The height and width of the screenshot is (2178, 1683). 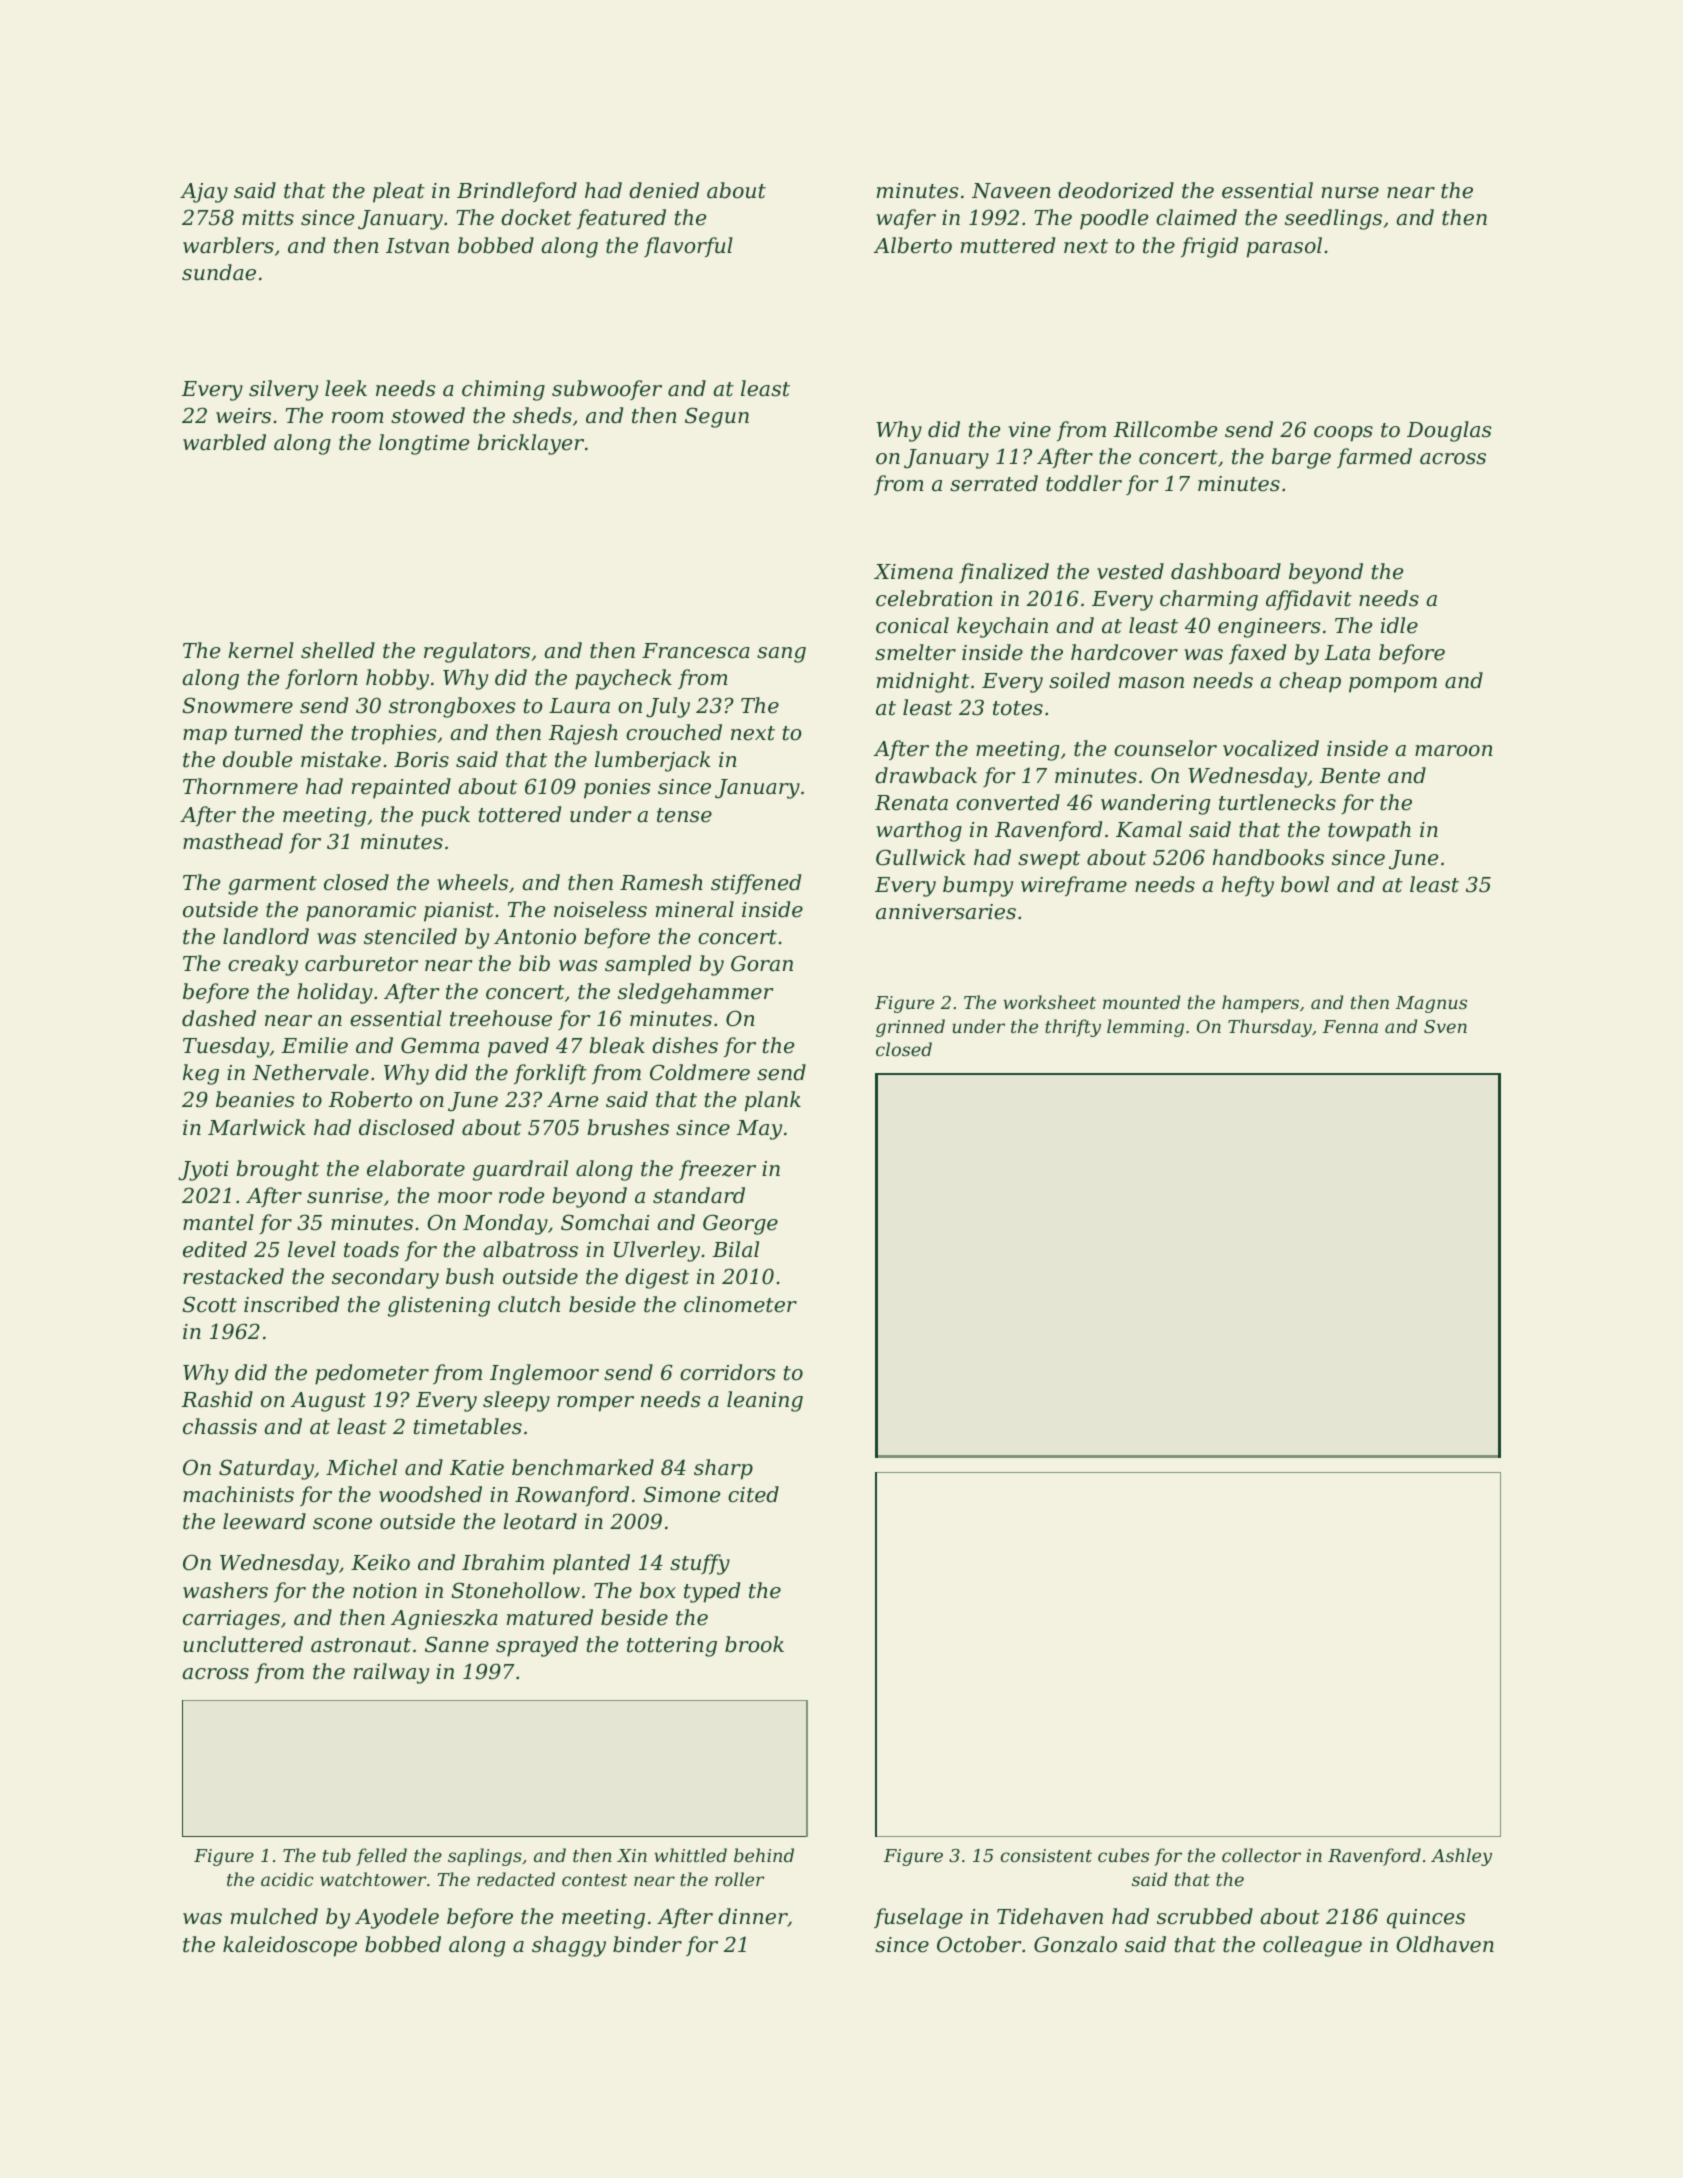 I want to click on Naveen, so click(x=1011, y=191).
